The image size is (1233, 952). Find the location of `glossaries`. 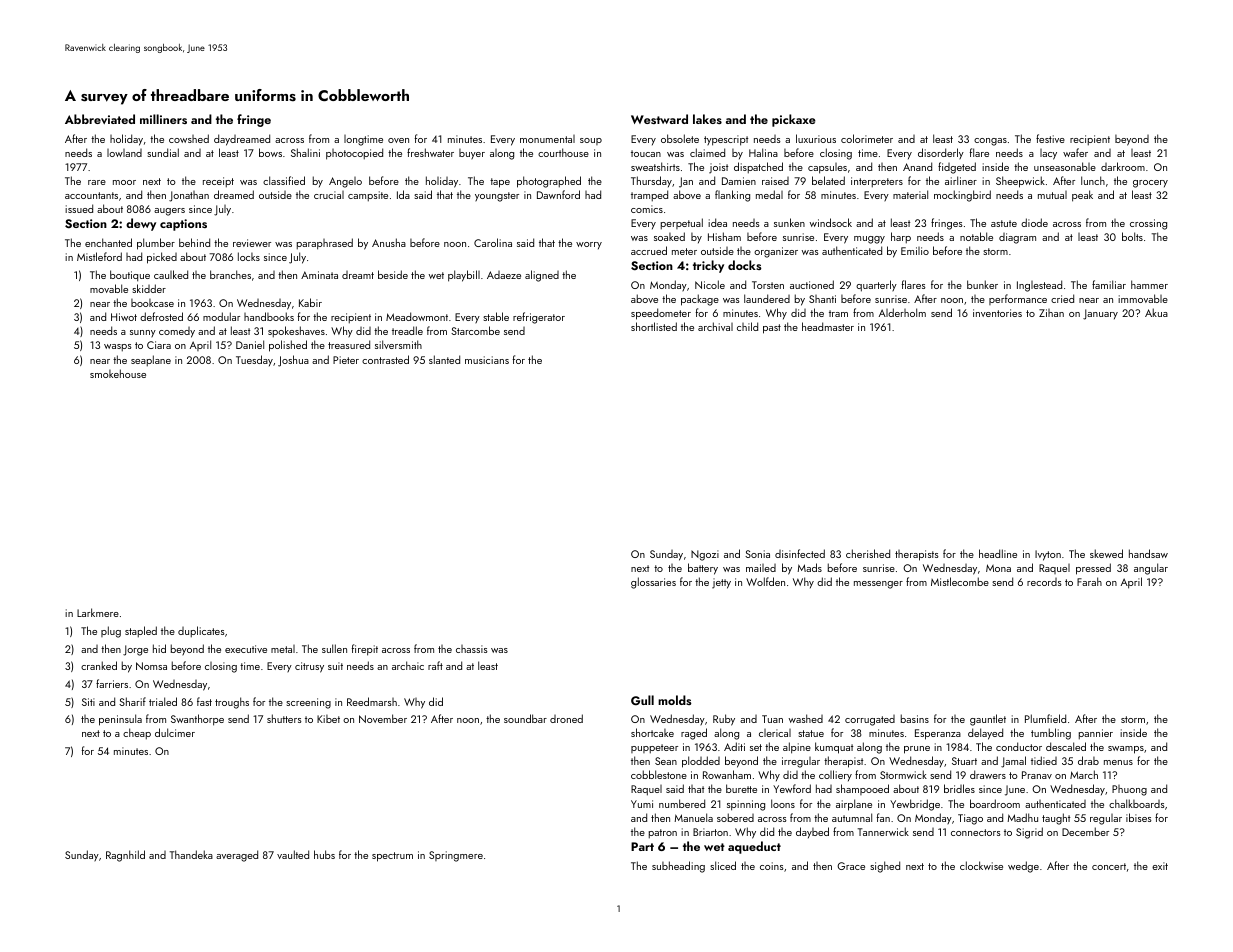

glossaries is located at coordinates (653, 583).
